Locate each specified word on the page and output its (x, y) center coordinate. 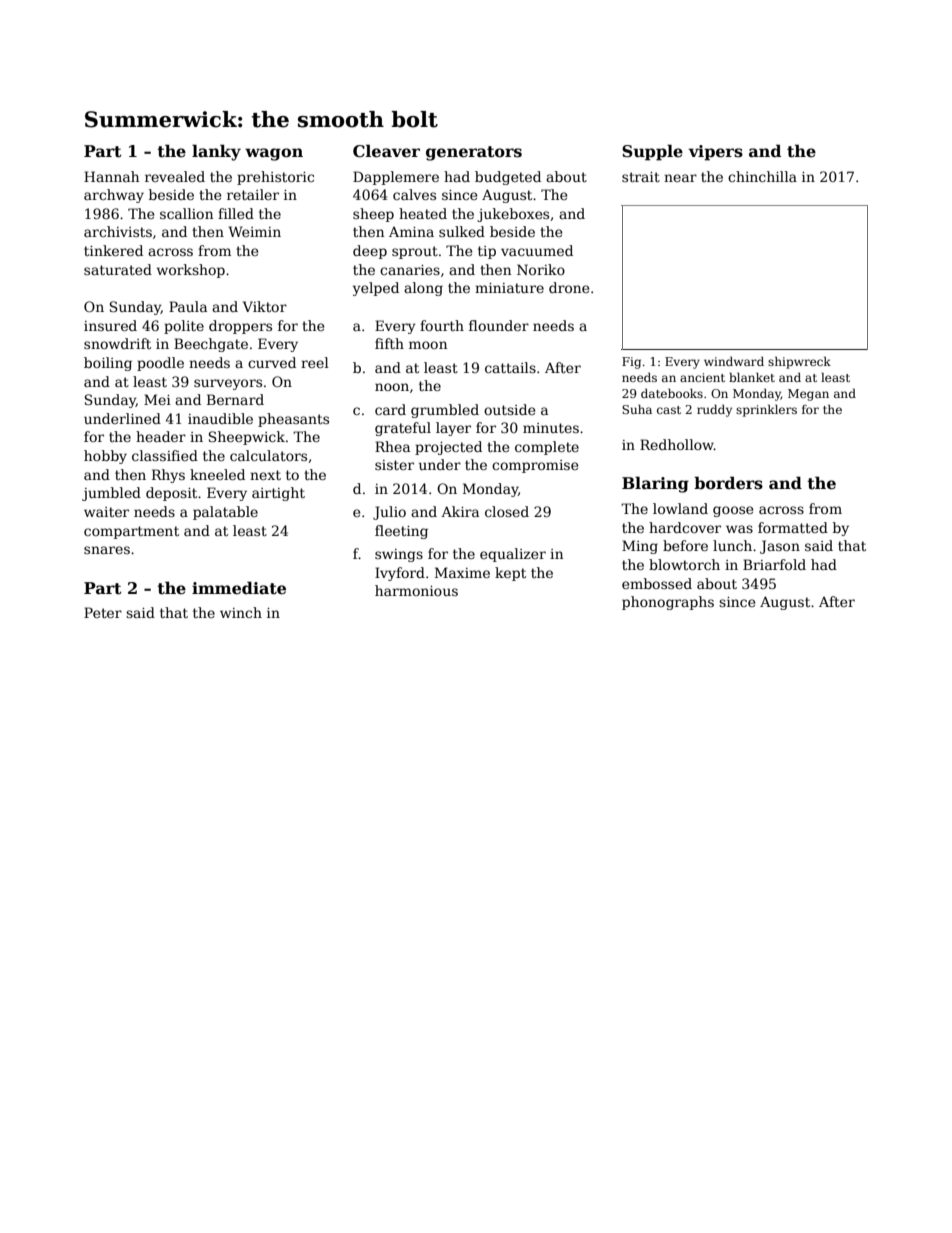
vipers (715, 153)
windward (734, 361)
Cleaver (386, 151)
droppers (240, 327)
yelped (376, 289)
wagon (274, 154)
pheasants (293, 420)
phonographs (668, 603)
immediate (239, 588)
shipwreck (799, 363)
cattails (510, 367)
